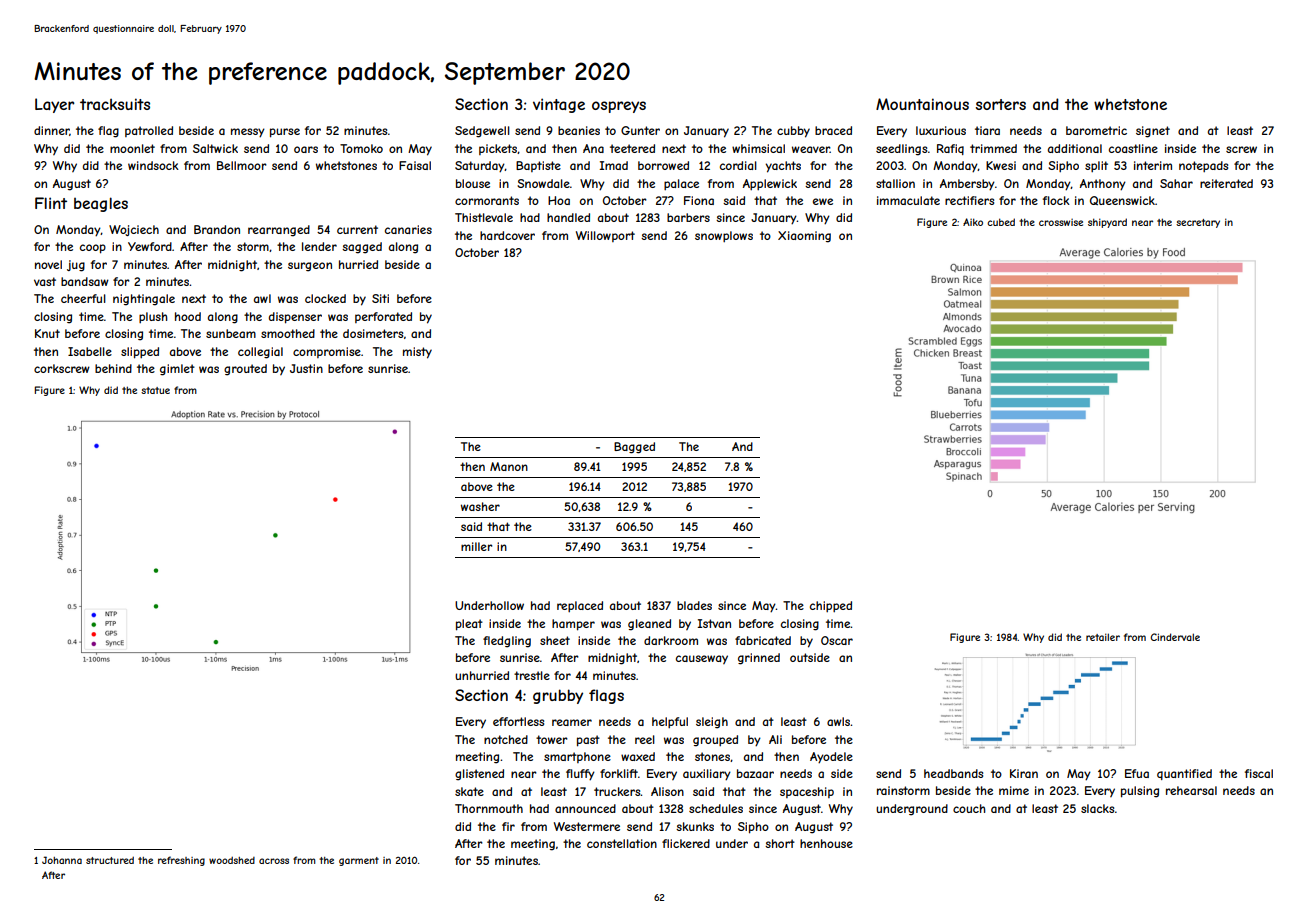 The image size is (1308, 924). What do you see at coordinates (634, 448) in the page?
I see `Bagged` at bounding box center [634, 448].
